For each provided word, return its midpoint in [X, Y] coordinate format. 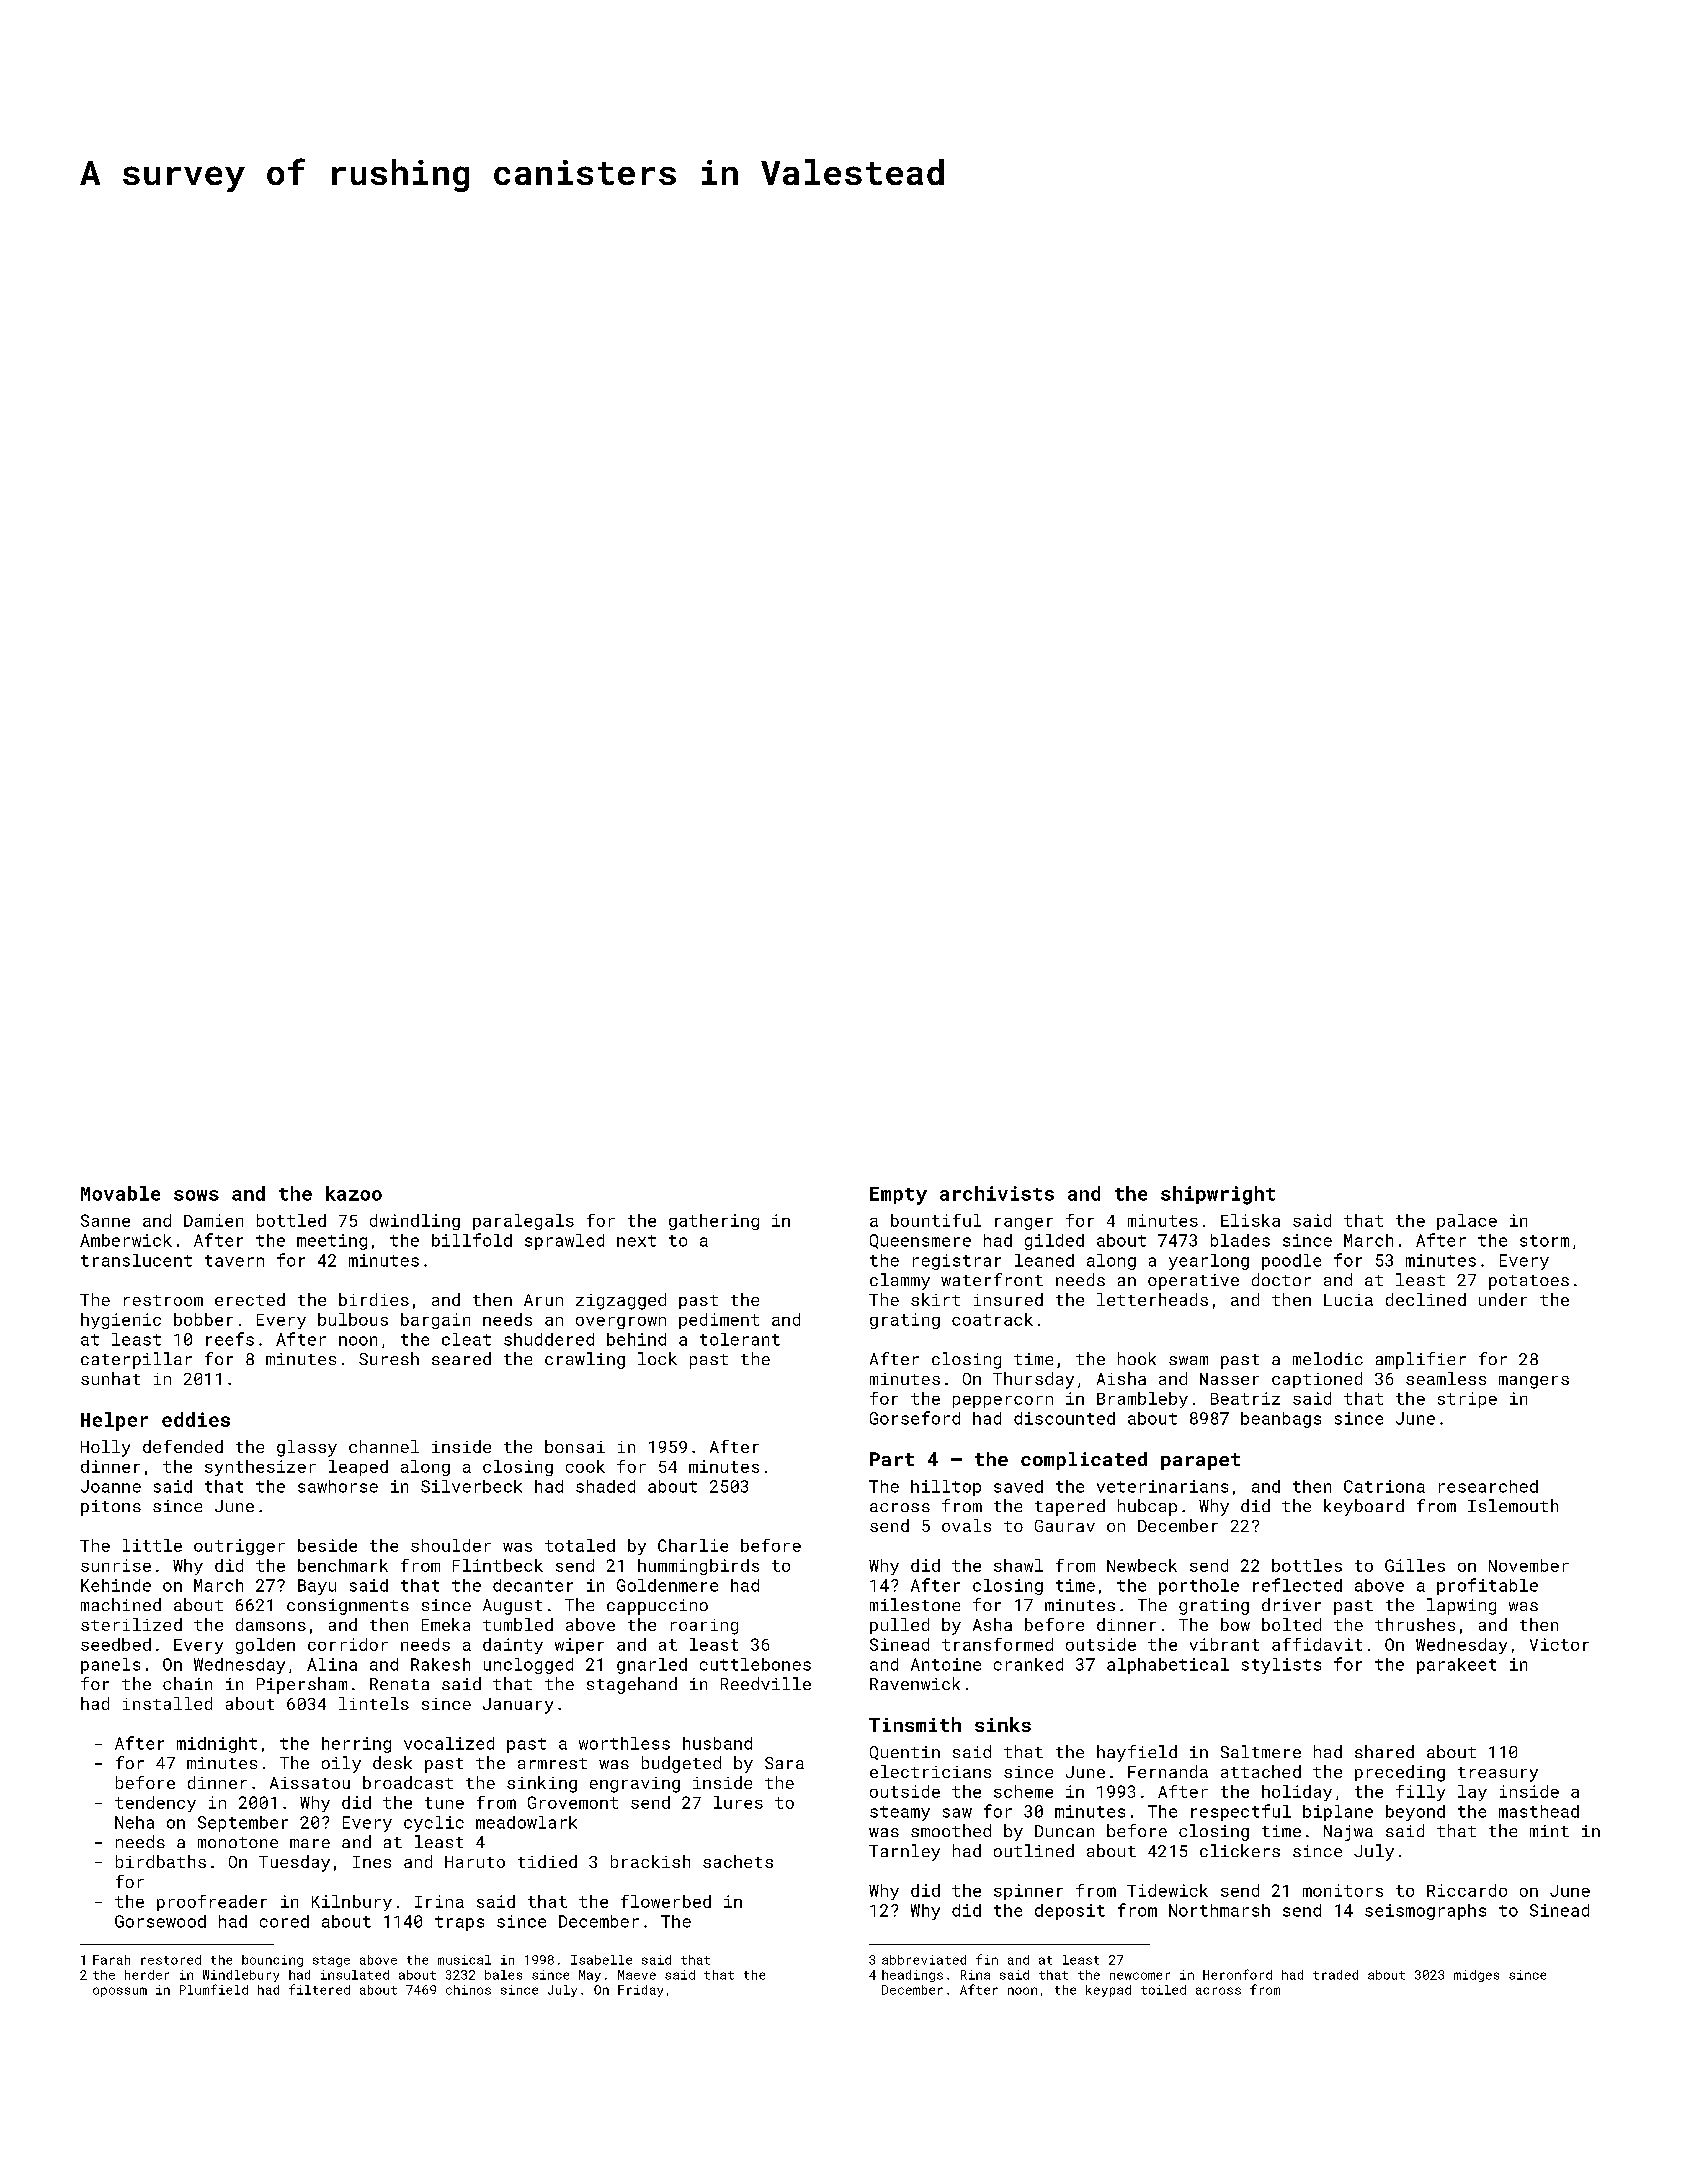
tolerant [740, 1339]
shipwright [1218, 1195]
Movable [120, 1193]
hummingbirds [698, 1567]
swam [1188, 1360]
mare [310, 1843]
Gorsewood [160, 1921]
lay [1472, 1793]
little [152, 1545]
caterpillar [136, 1360]
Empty [898, 1196]
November [1529, 1565]
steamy [900, 1813]
